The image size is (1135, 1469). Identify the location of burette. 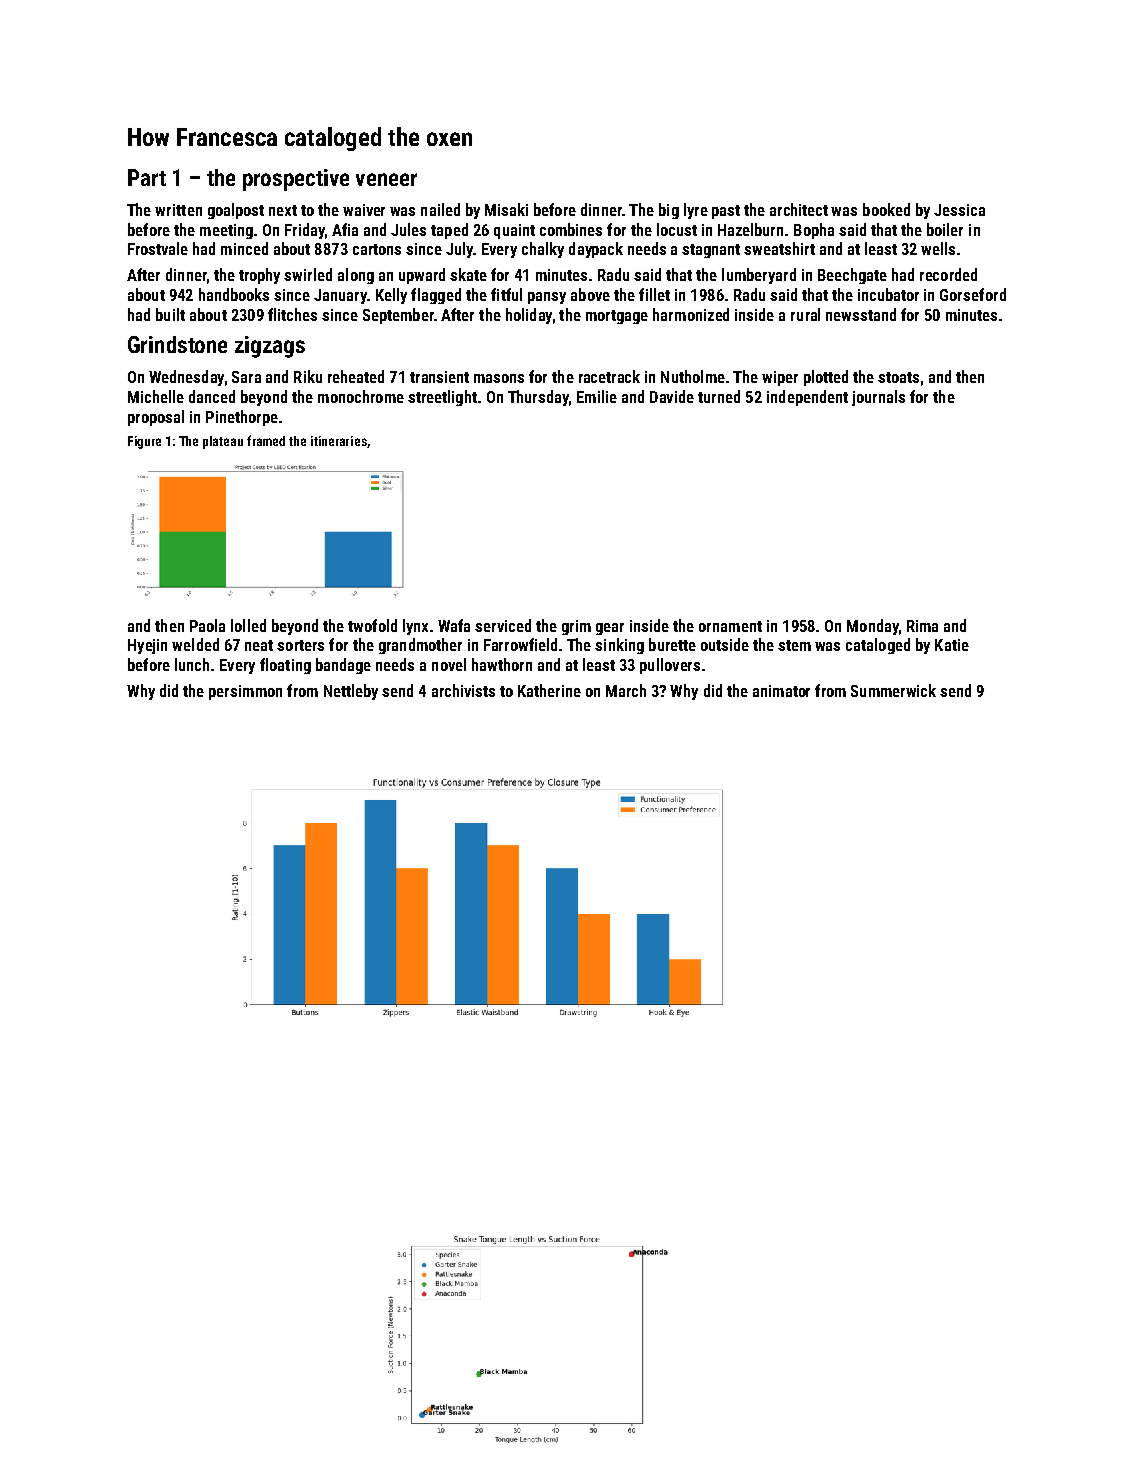
(672, 644).
